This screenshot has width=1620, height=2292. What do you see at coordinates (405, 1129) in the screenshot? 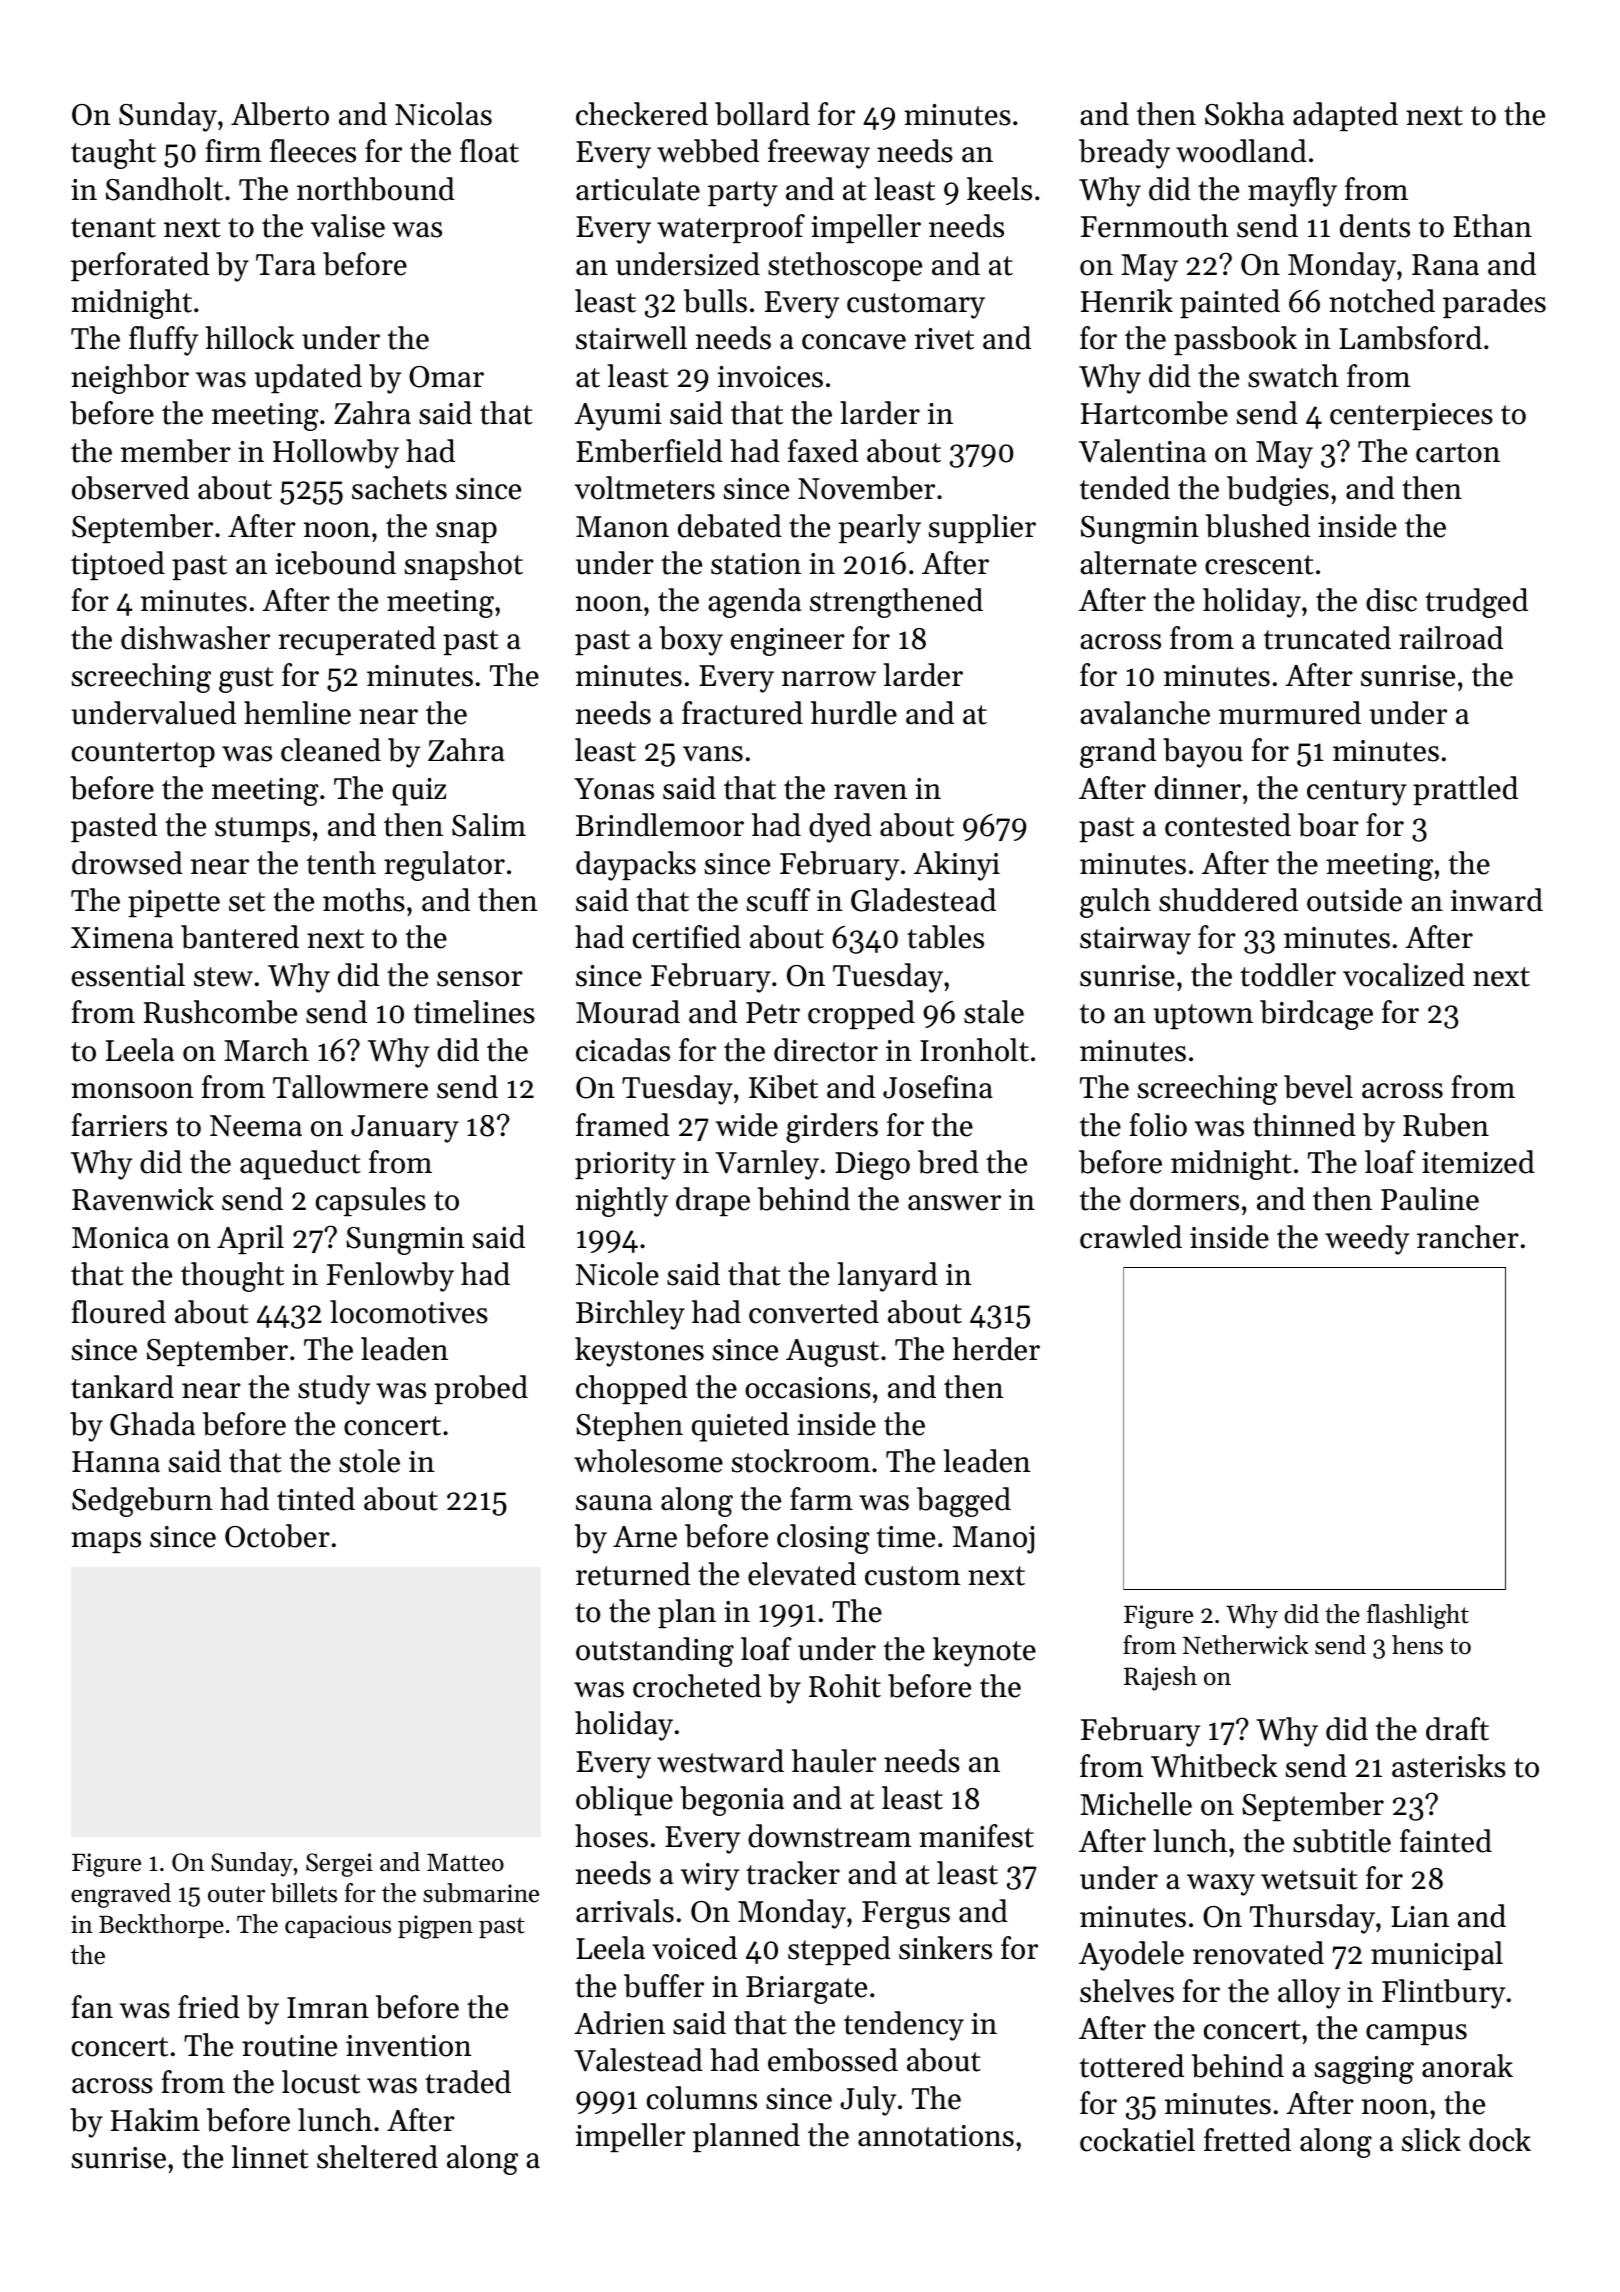
I see `January` at bounding box center [405, 1129].
